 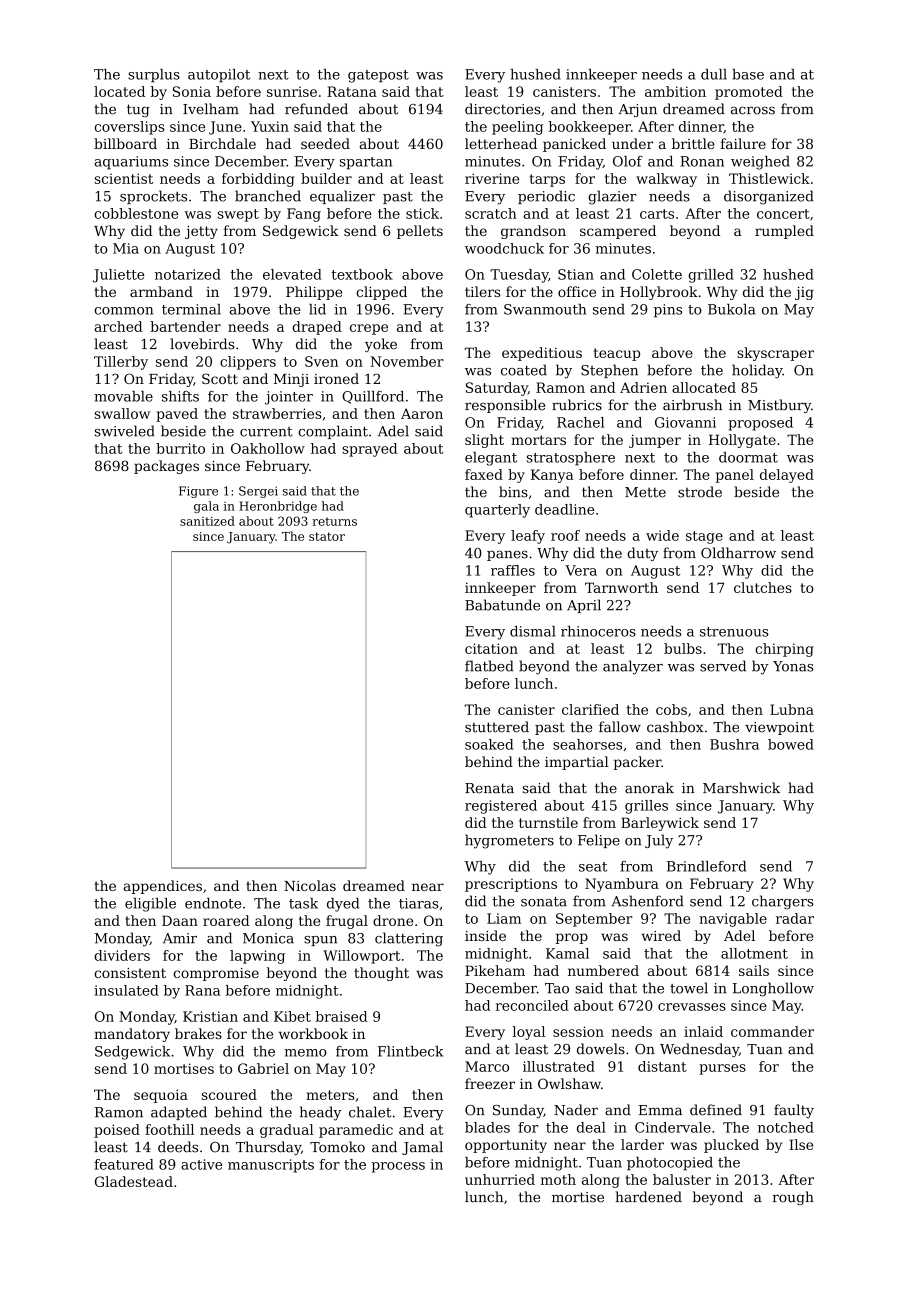 I want to click on Gladestead, so click(x=134, y=1181).
